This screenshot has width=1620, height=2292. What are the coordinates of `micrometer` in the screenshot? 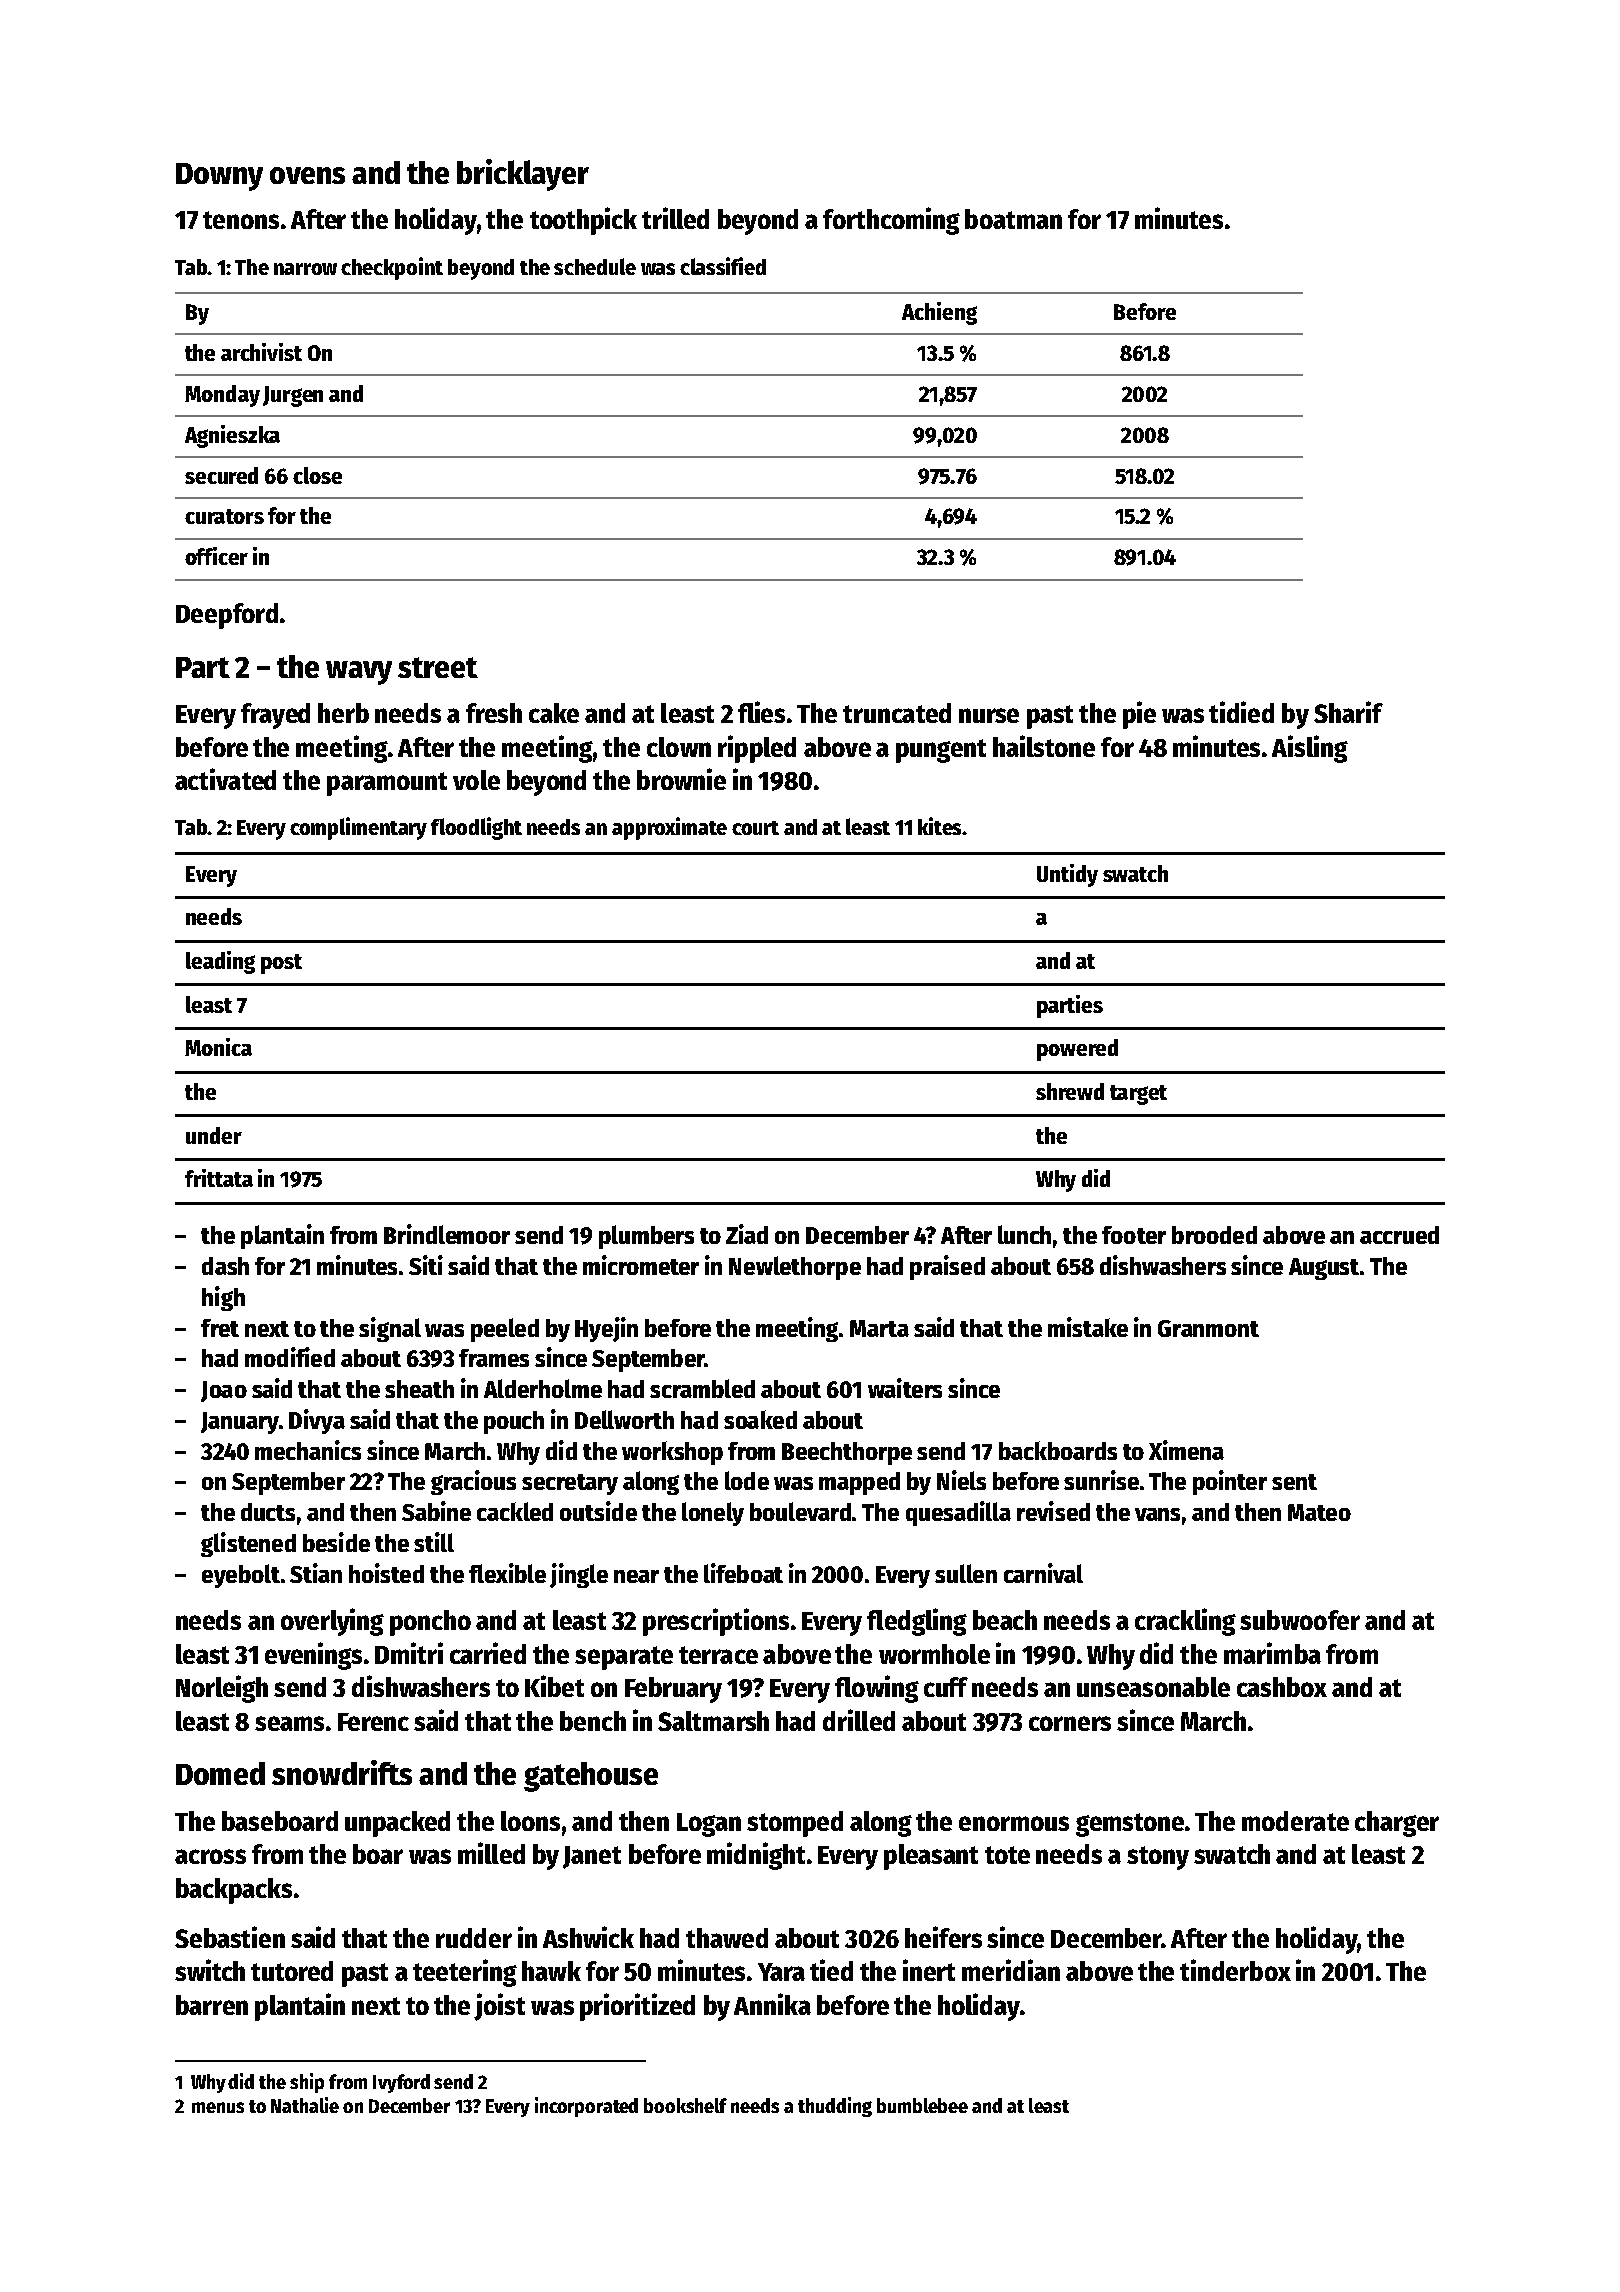 It's located at (641, 1265).
